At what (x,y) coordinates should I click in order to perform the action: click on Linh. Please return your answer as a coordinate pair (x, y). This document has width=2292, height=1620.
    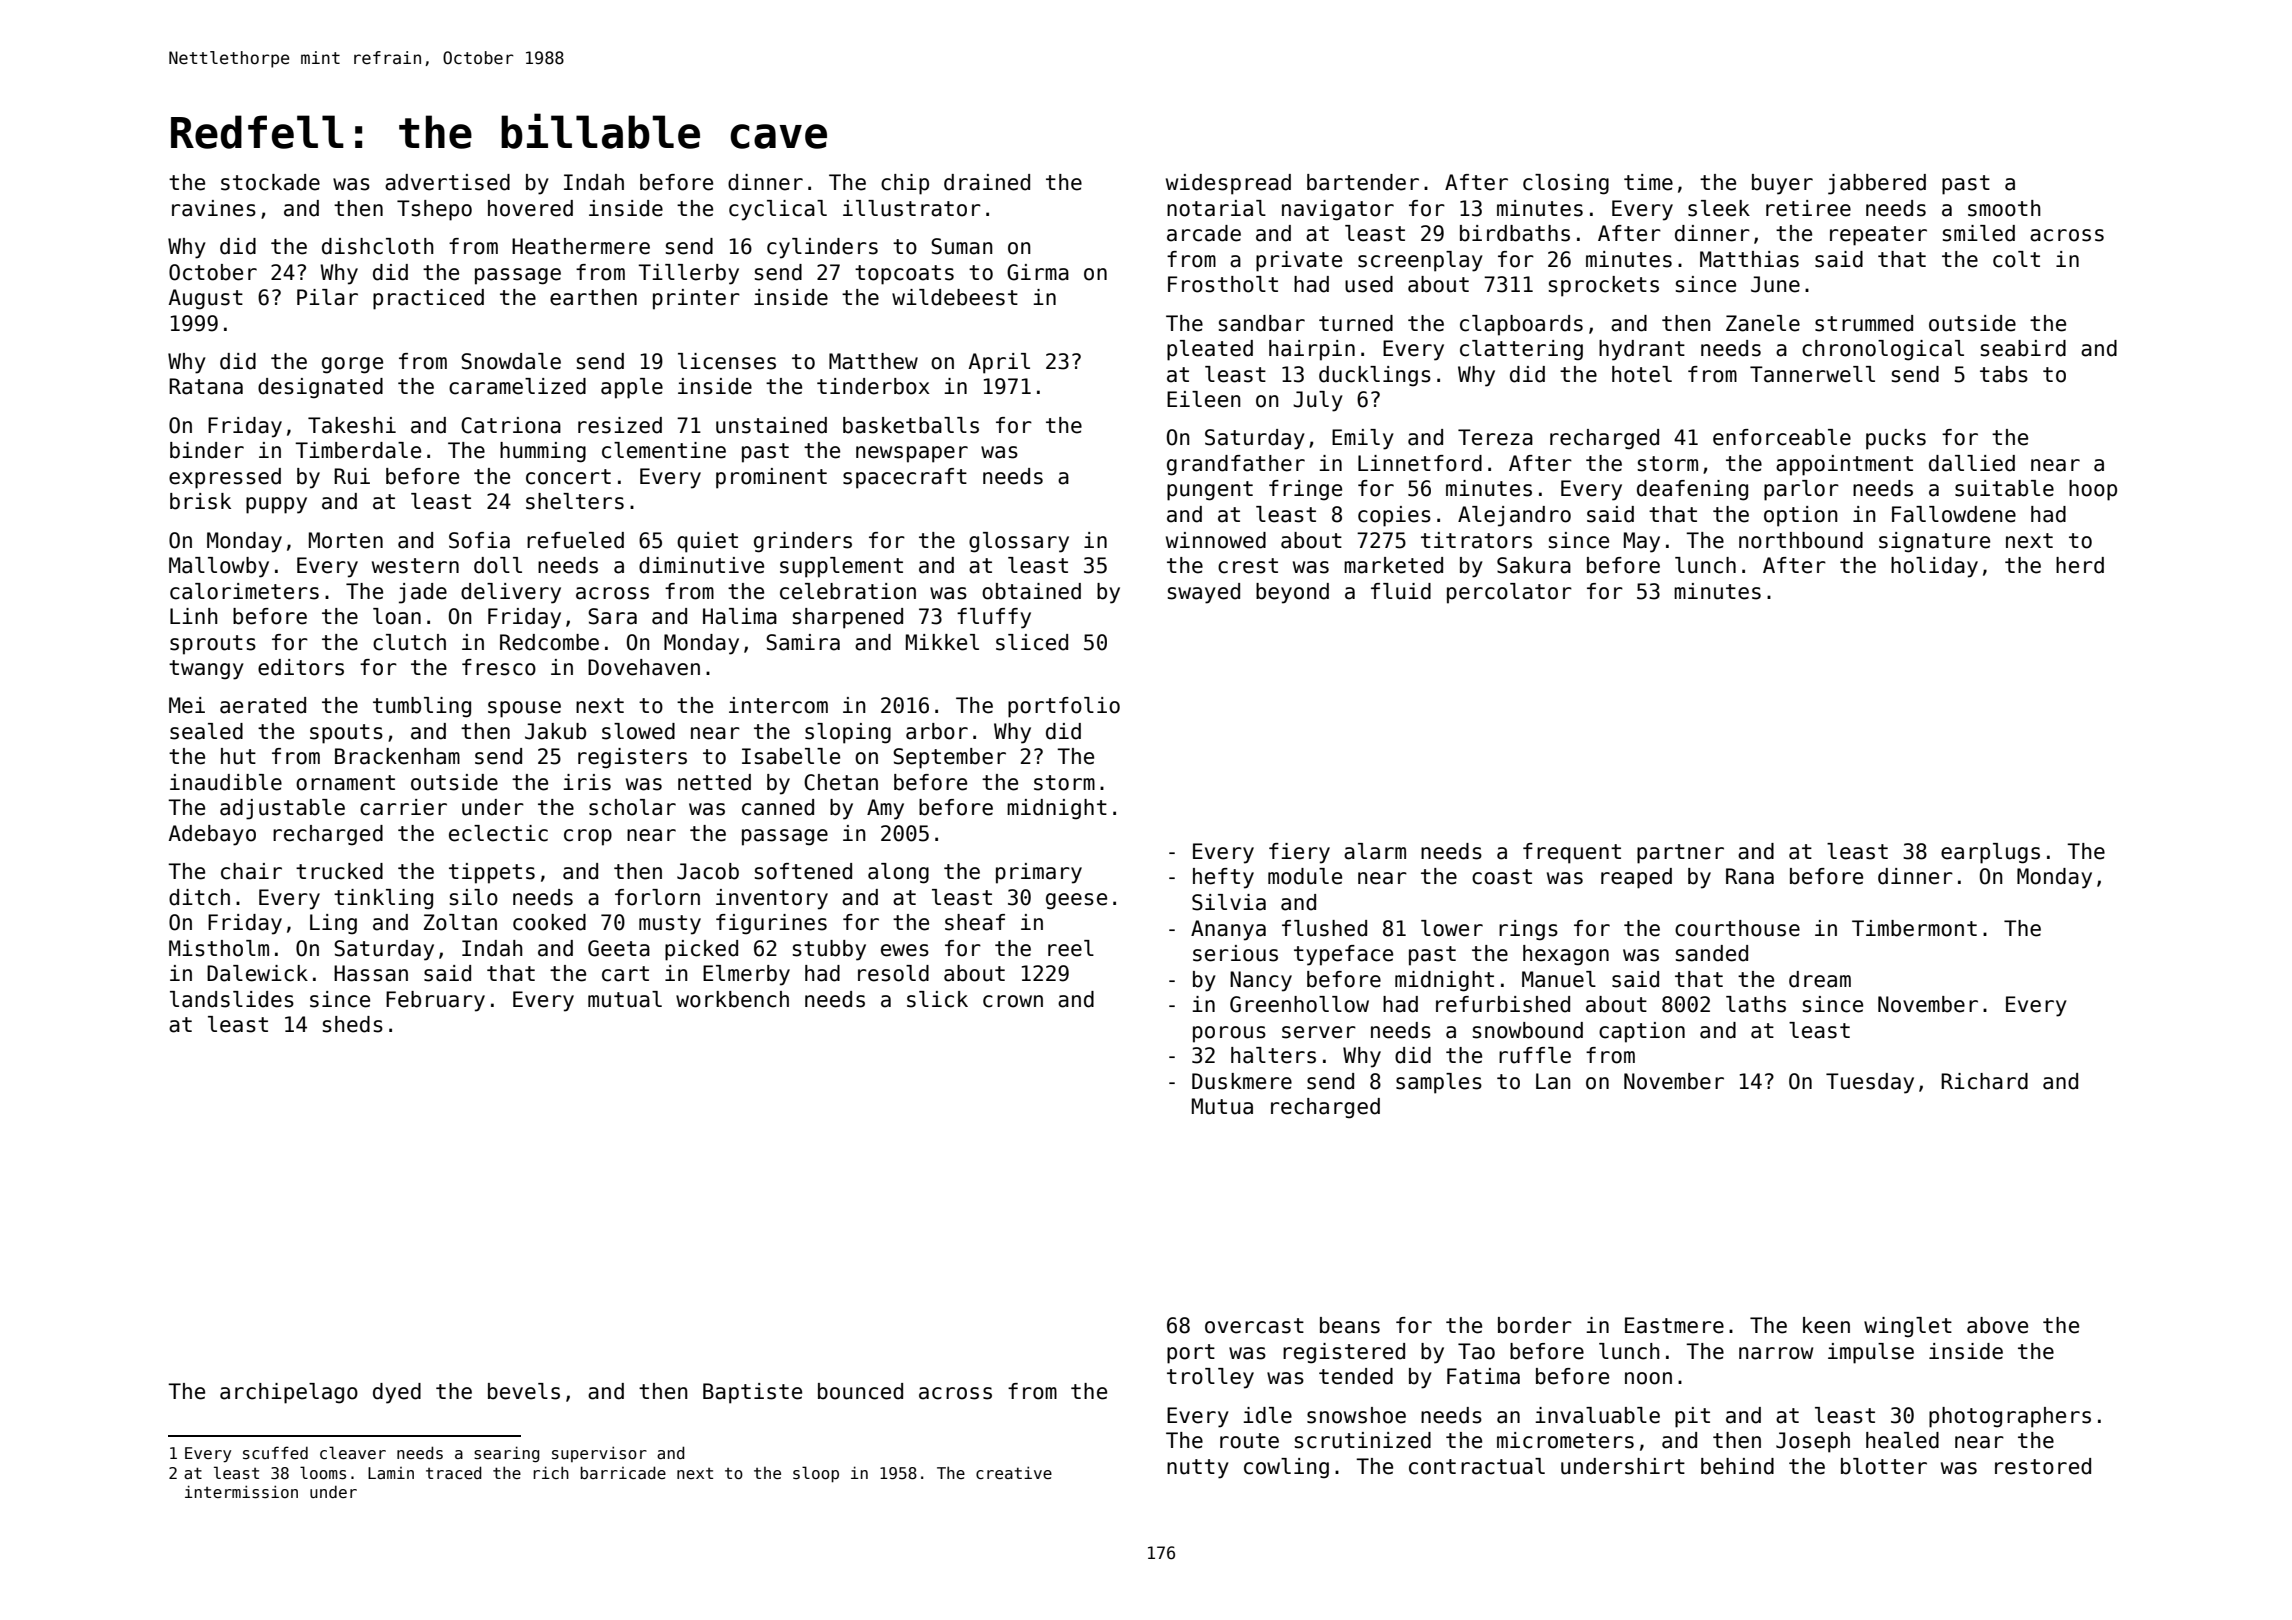
    Looking at the image, I should click on (194, 616).
